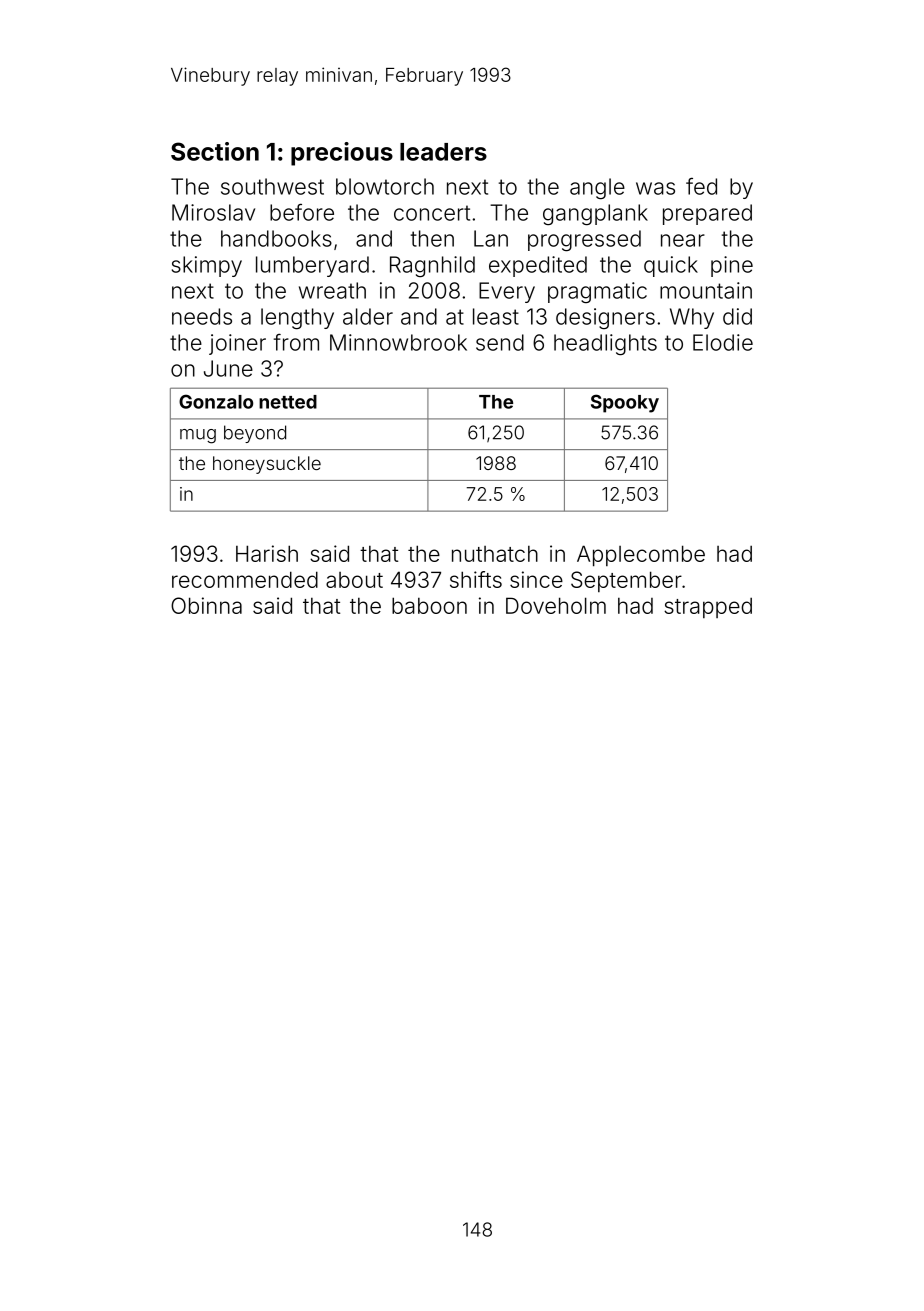  What do you see at coordinates (443, 152) in the image?
I see `leaders` at bounding box center [443, 152].
